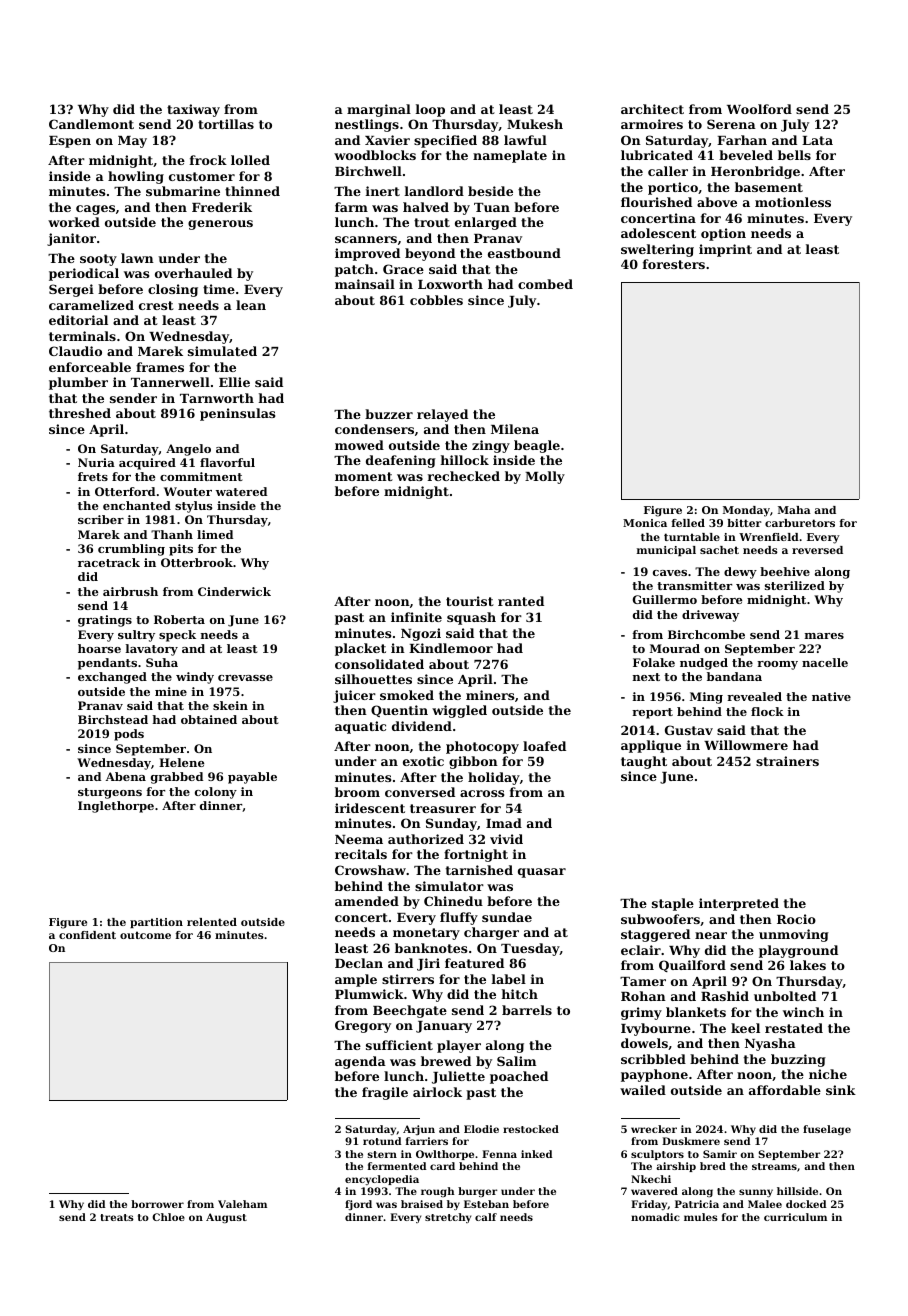 The height and width of the document is (1316, 908). I want to click on cages, so click(95, 210).
